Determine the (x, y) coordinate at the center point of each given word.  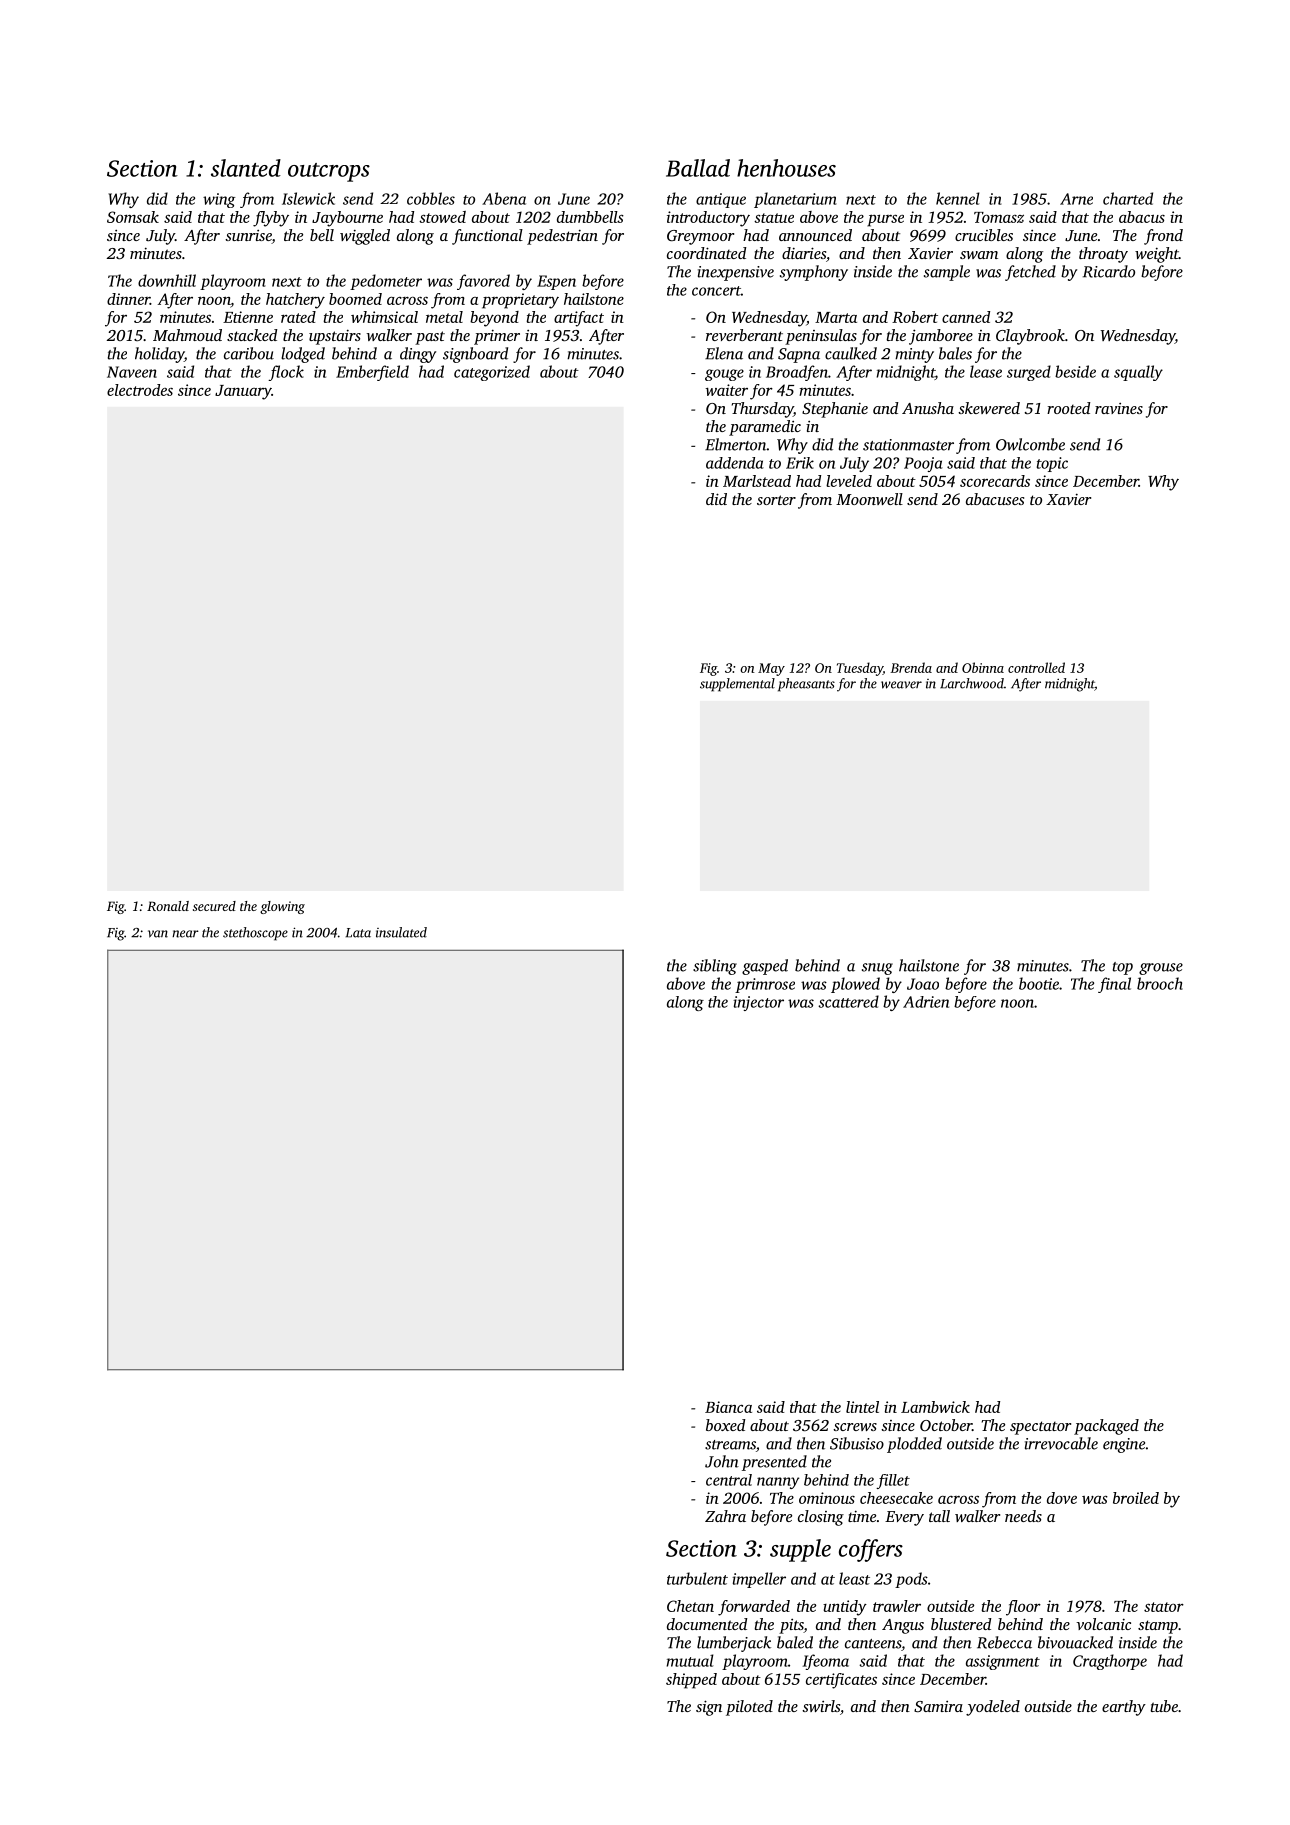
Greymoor (700, 237)
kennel (957, 198)
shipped (691, 1681)
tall (939, 1516)
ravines (1119, 408)
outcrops (329, 172)
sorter (776, 500)
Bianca (728, 1407)
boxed (726, 1425)
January (243, 392)
